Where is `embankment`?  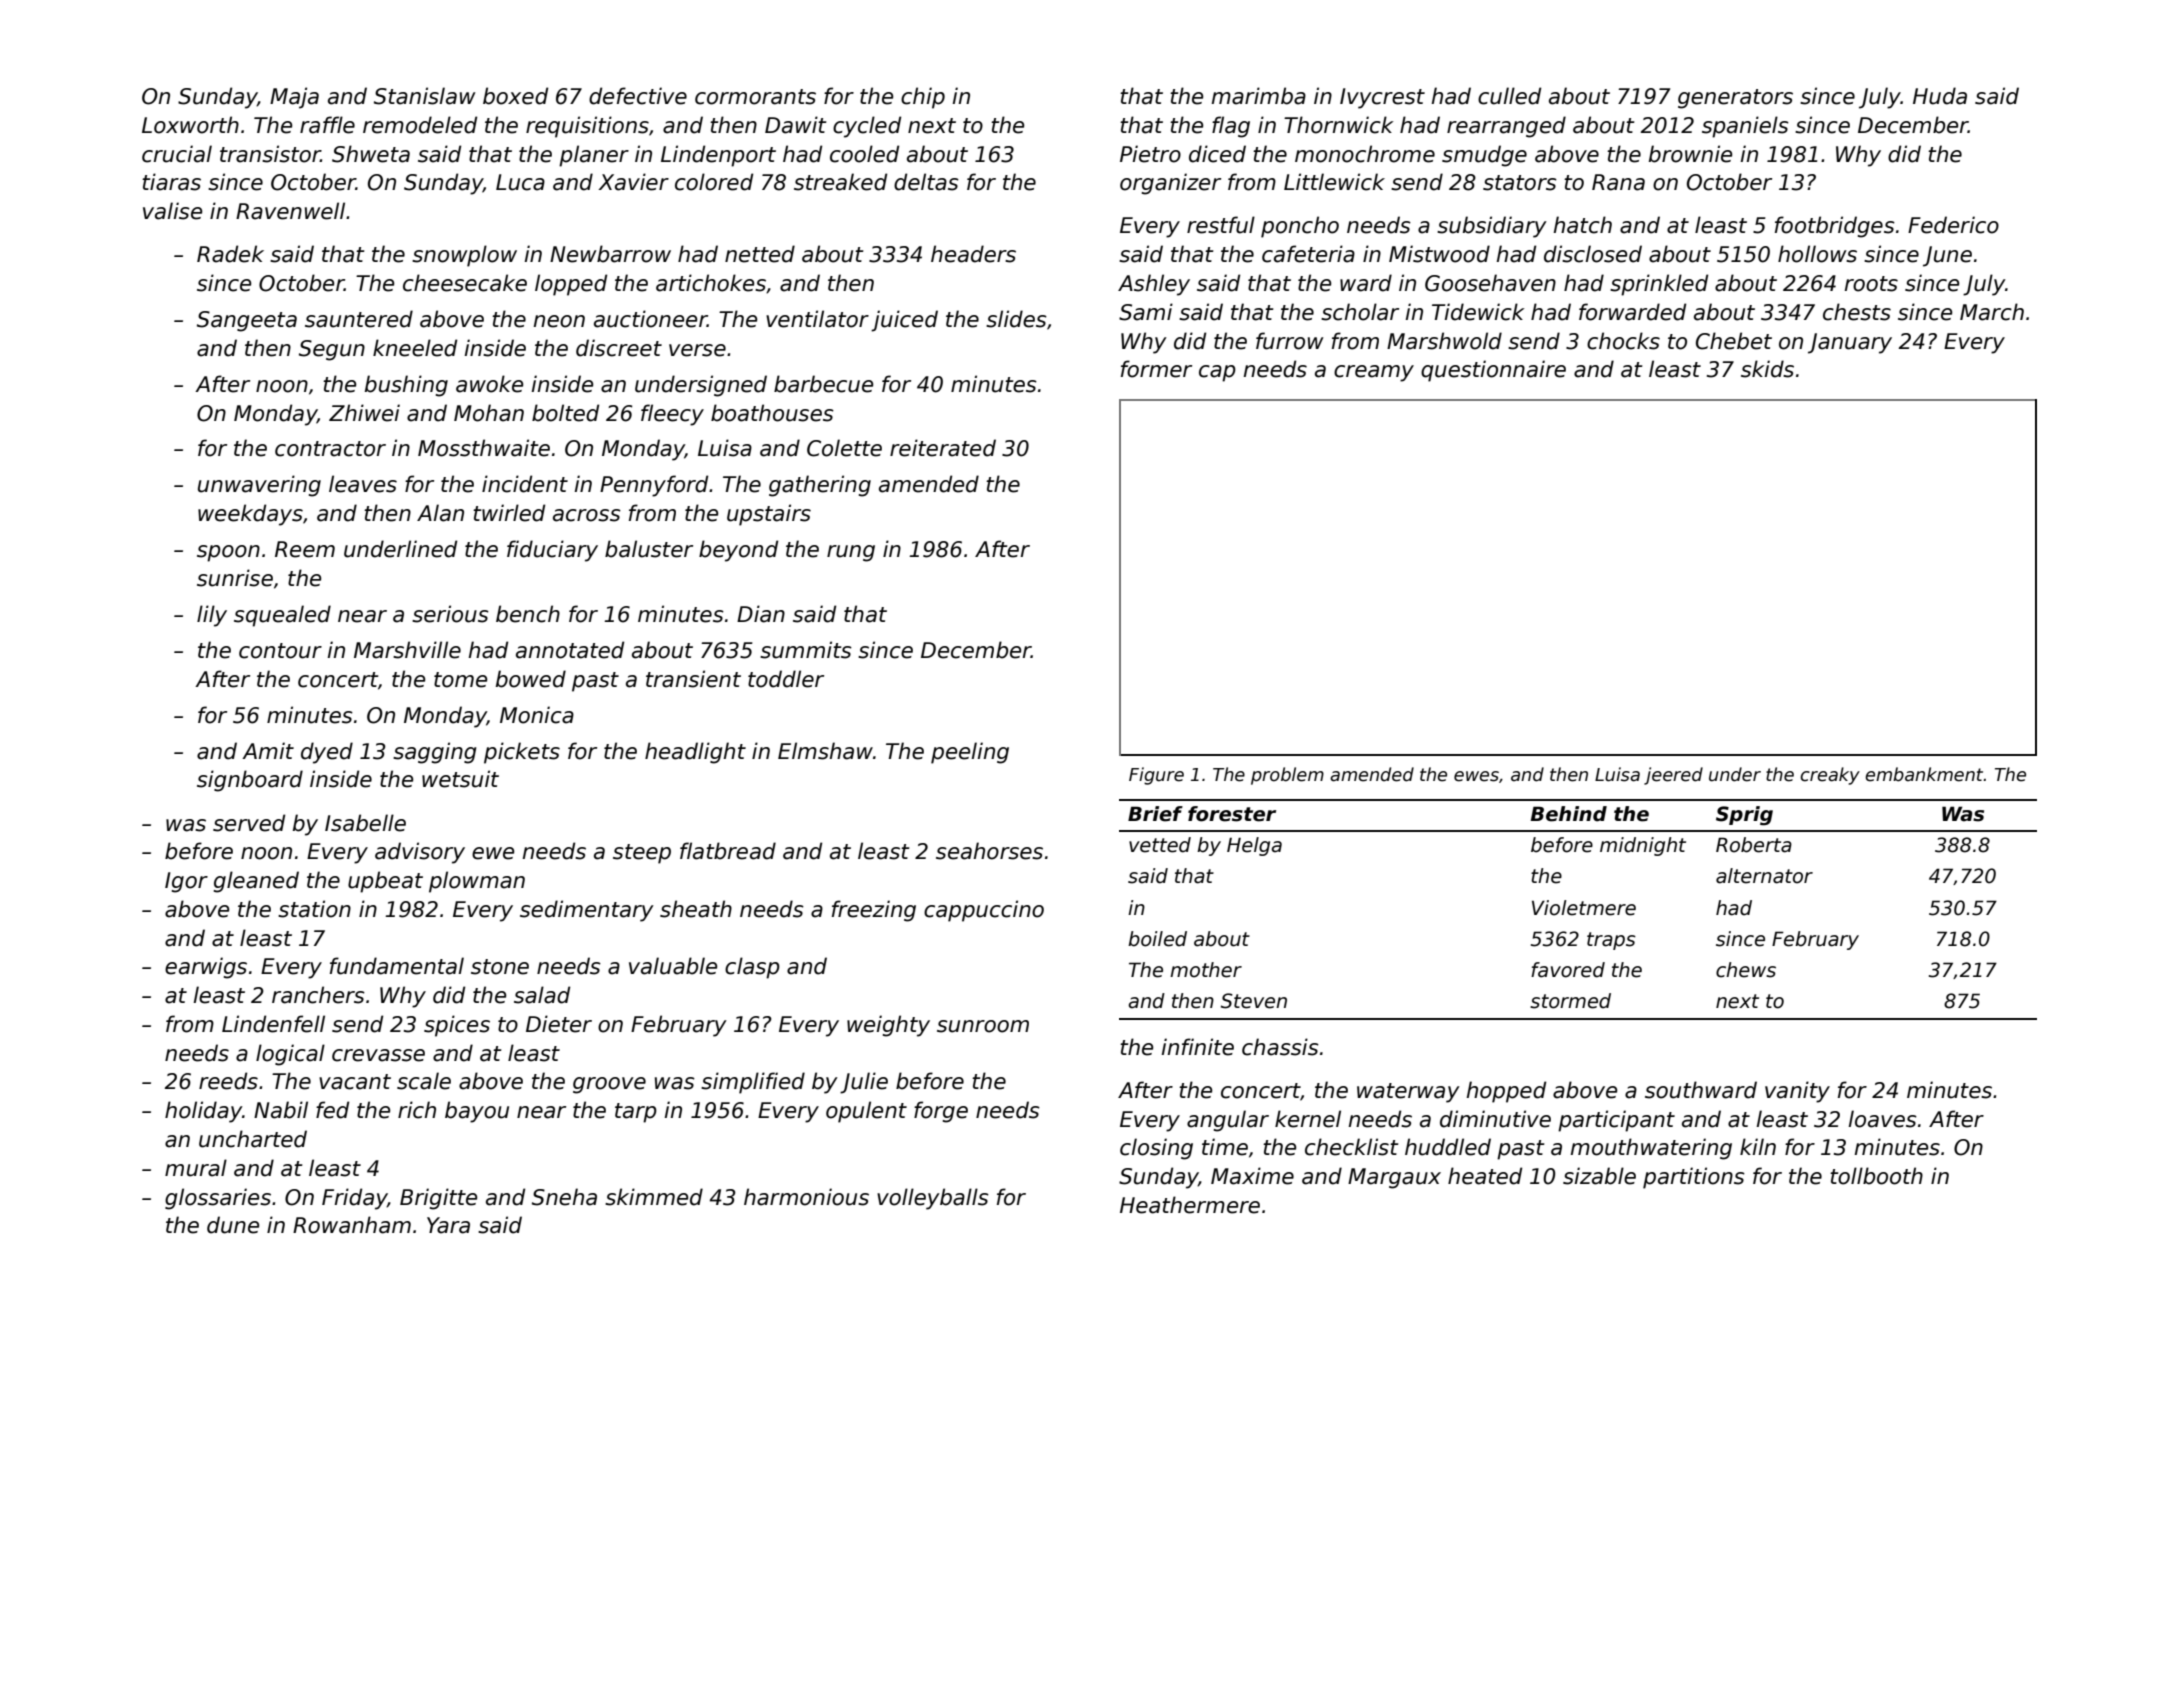 embankment is located at coordinates (1924, 774).
